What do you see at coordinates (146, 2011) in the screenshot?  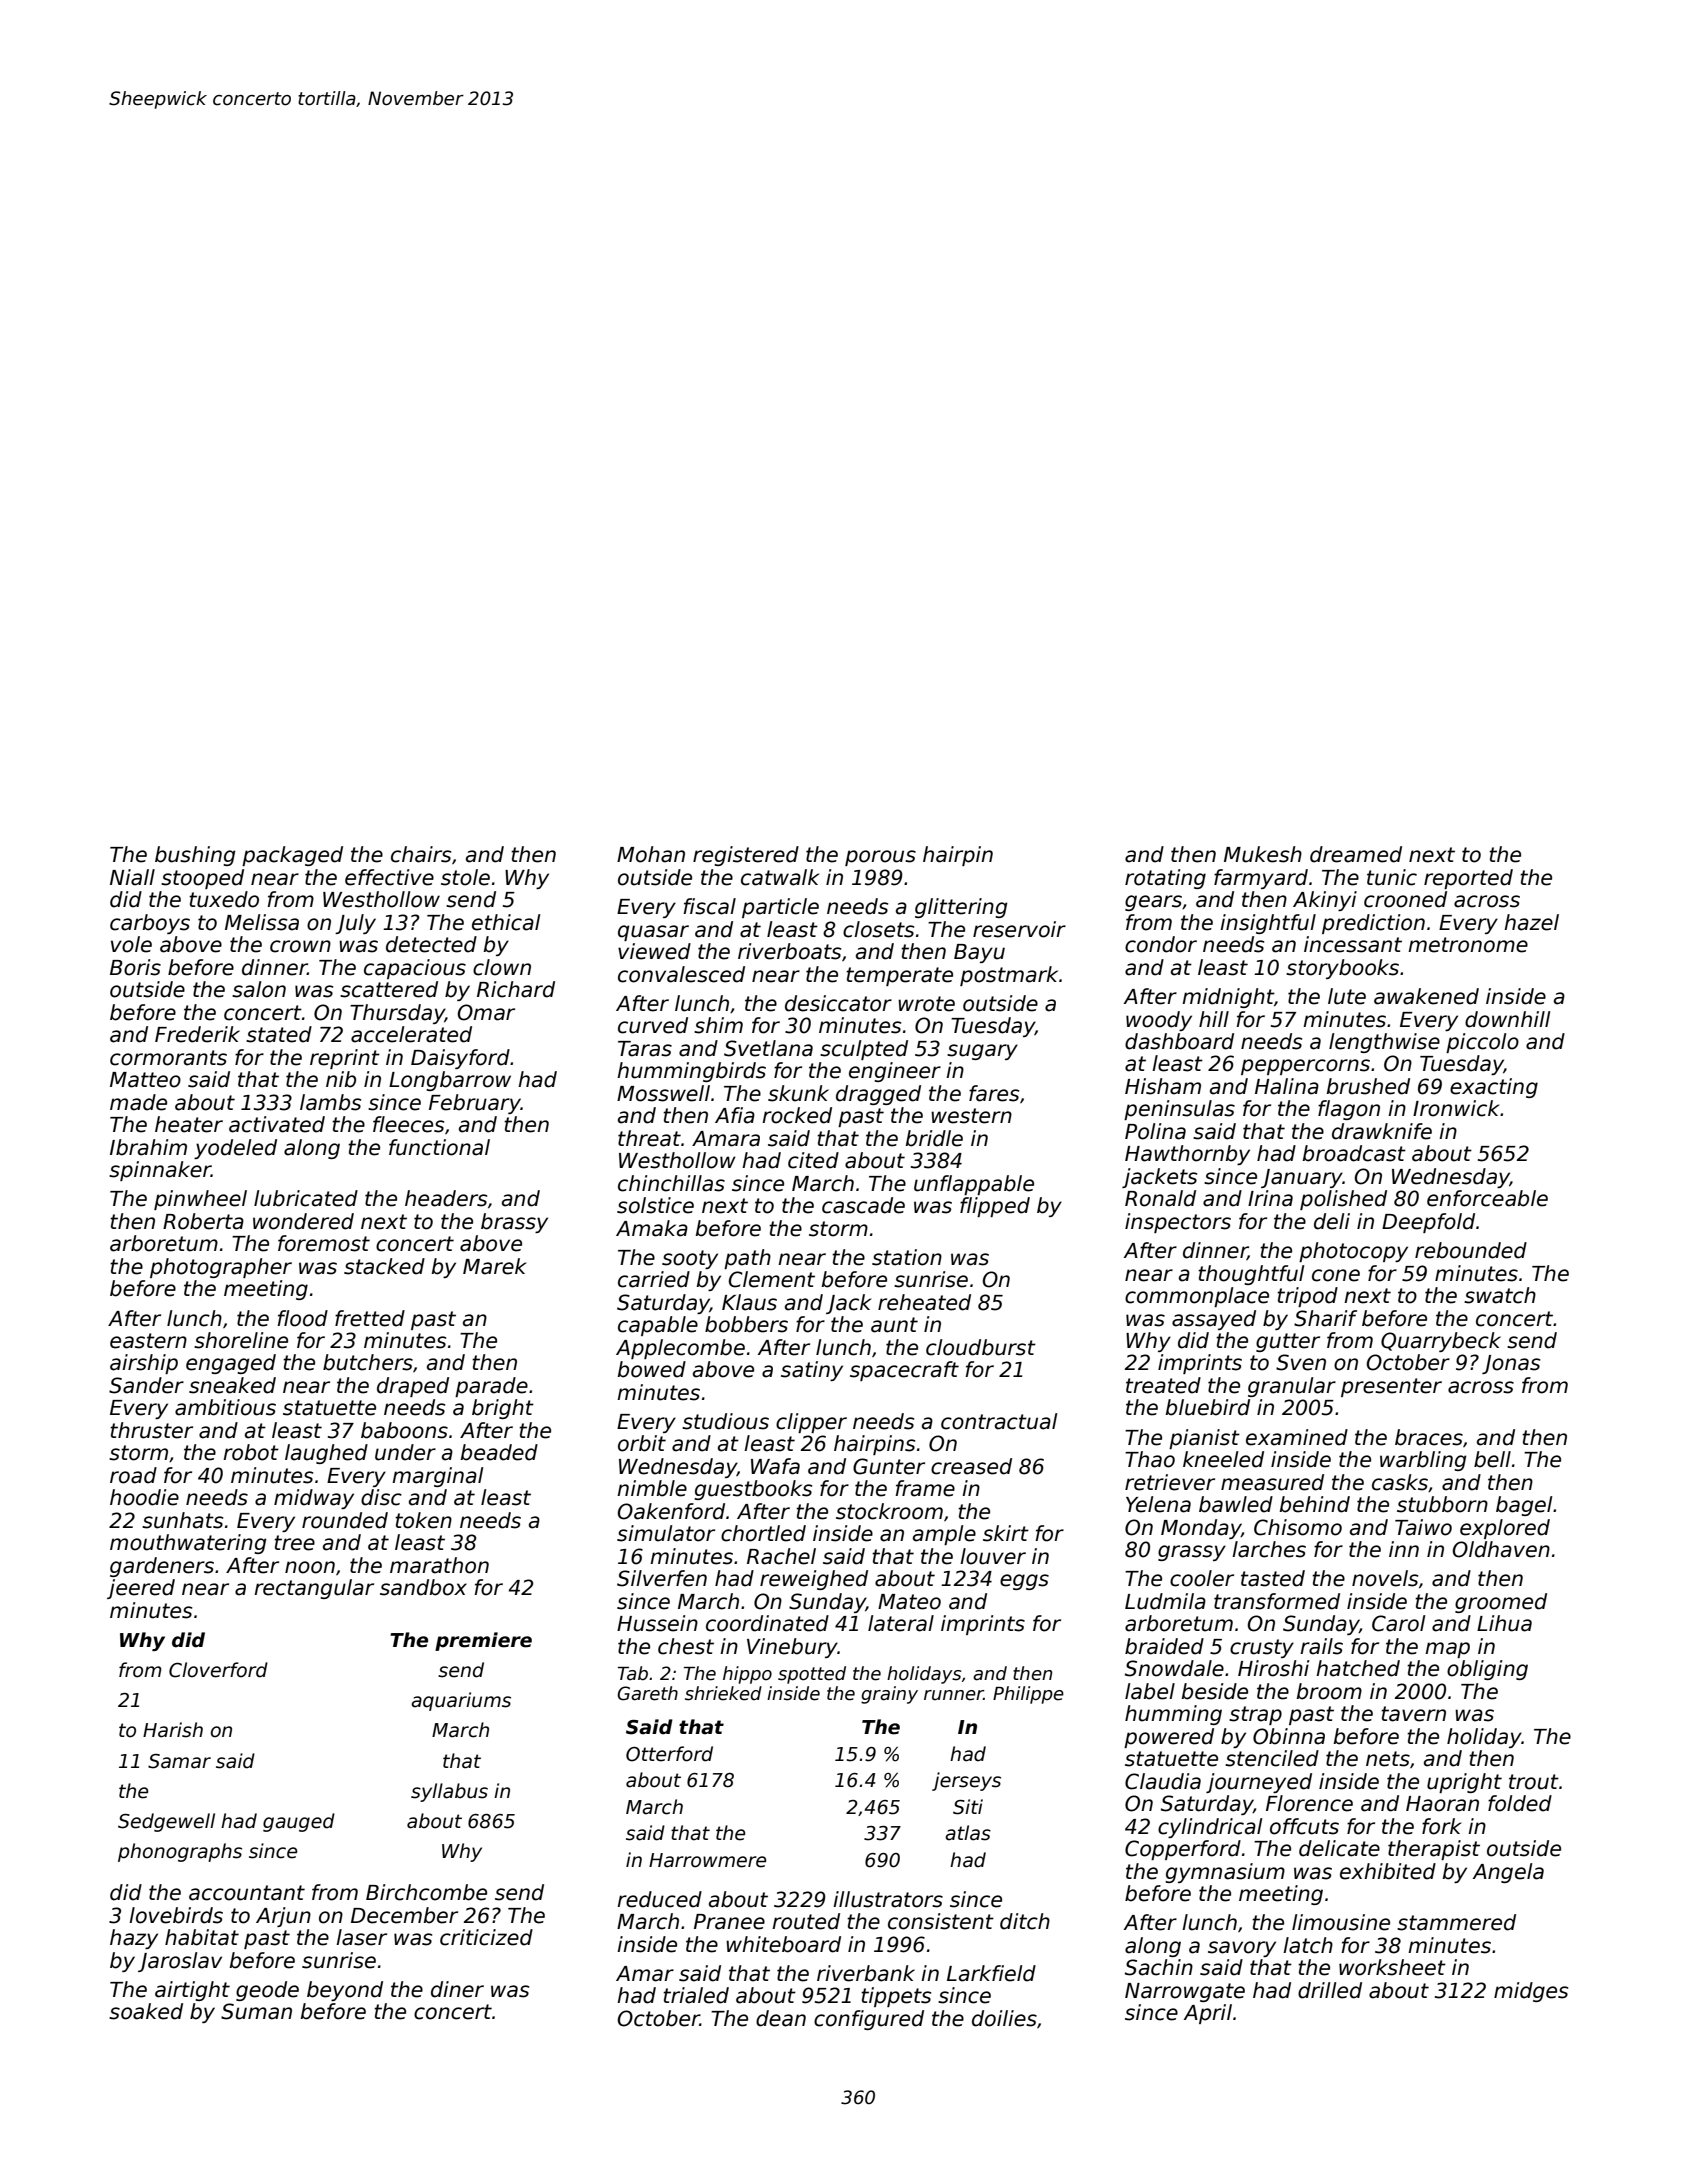 I see `soaked` at bounding box center [146, 2011].
